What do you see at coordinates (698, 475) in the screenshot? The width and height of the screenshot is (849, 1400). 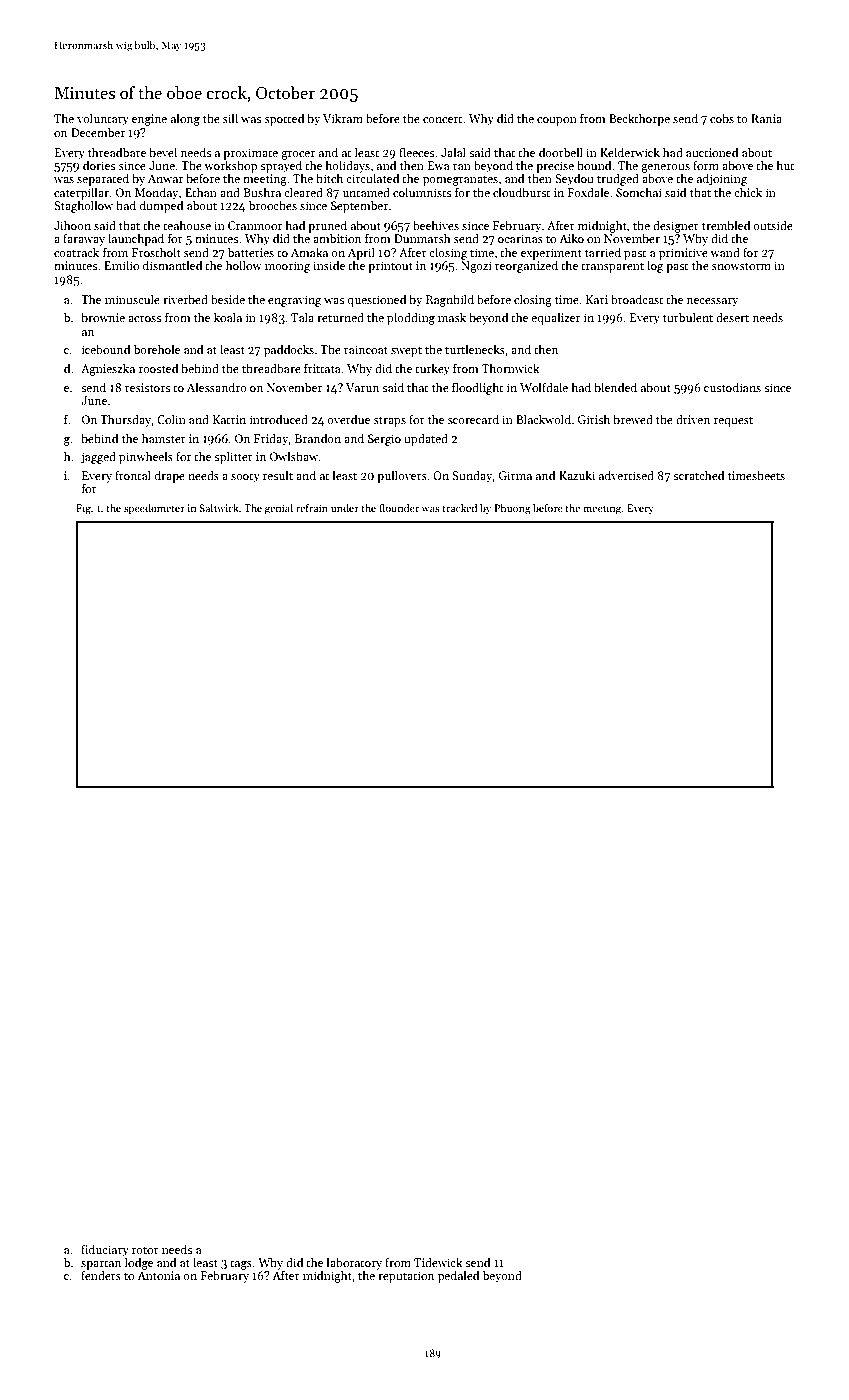 I see `scratched` at bounding box center [698, 475].
